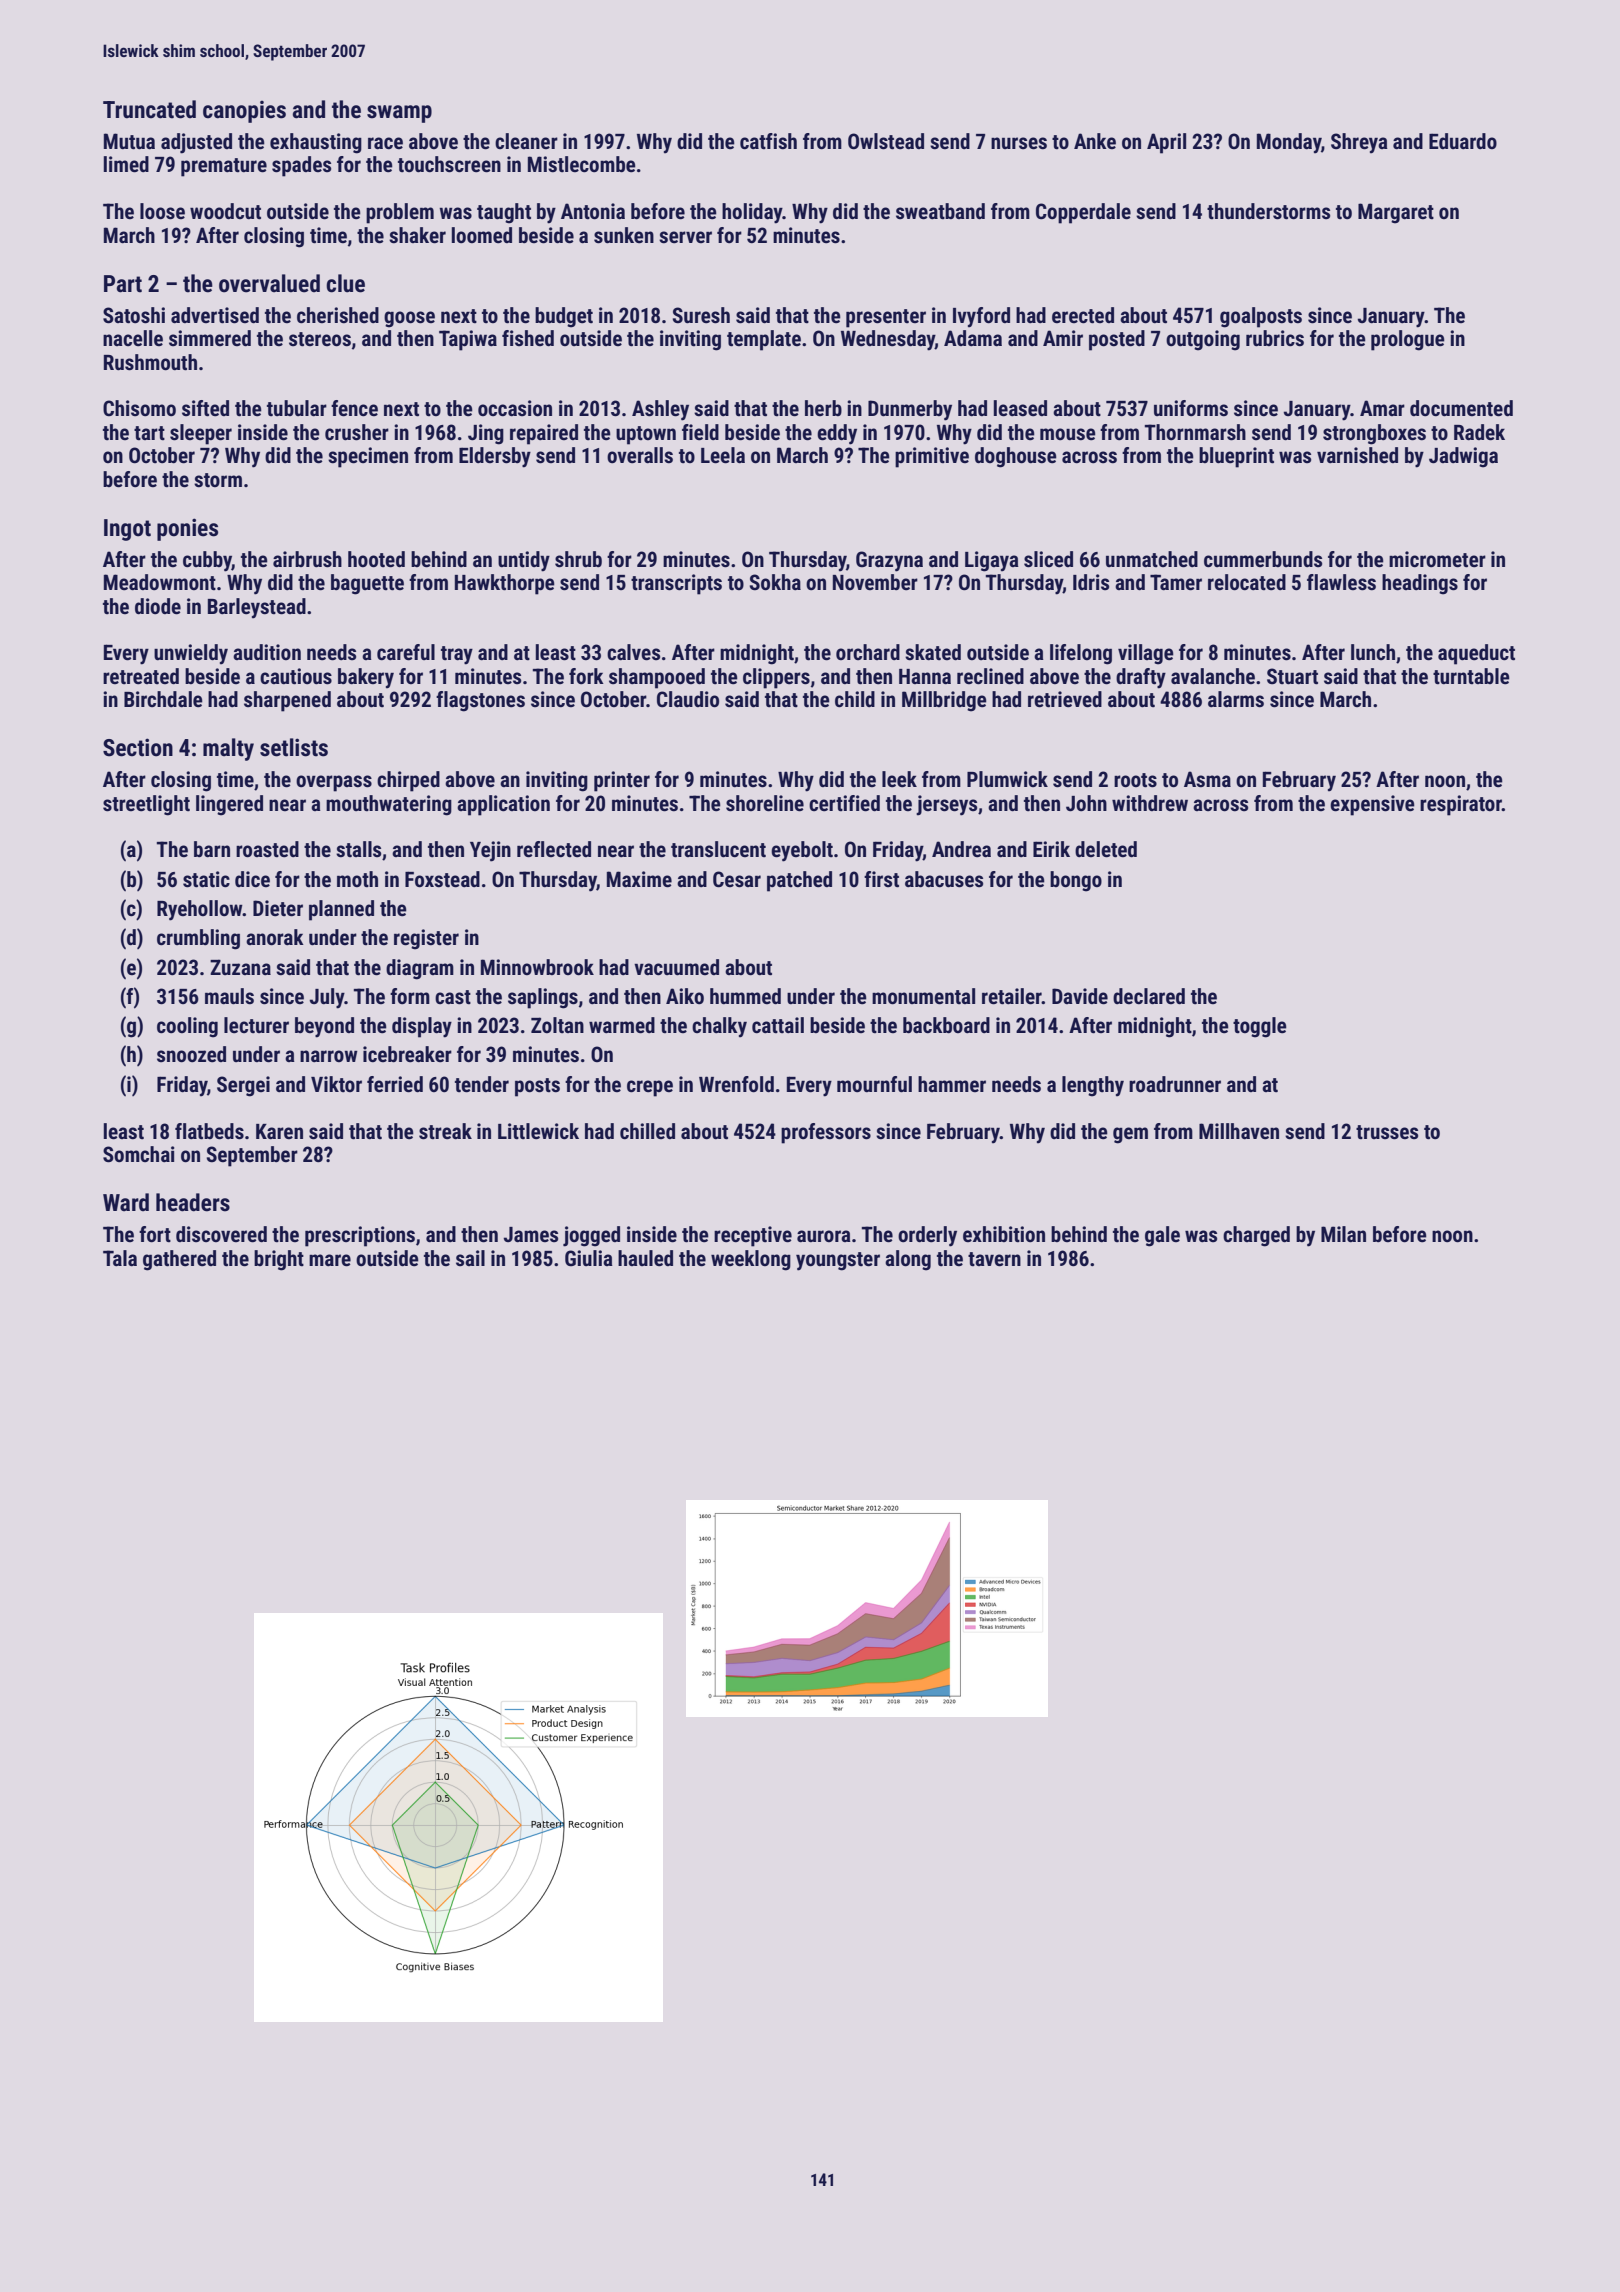 The height and width of the screenshot is (2292, 1620). What do you see at coordinates (622, 781) in the screenshot?
I see `printer` at bounding box center [622, 781].
